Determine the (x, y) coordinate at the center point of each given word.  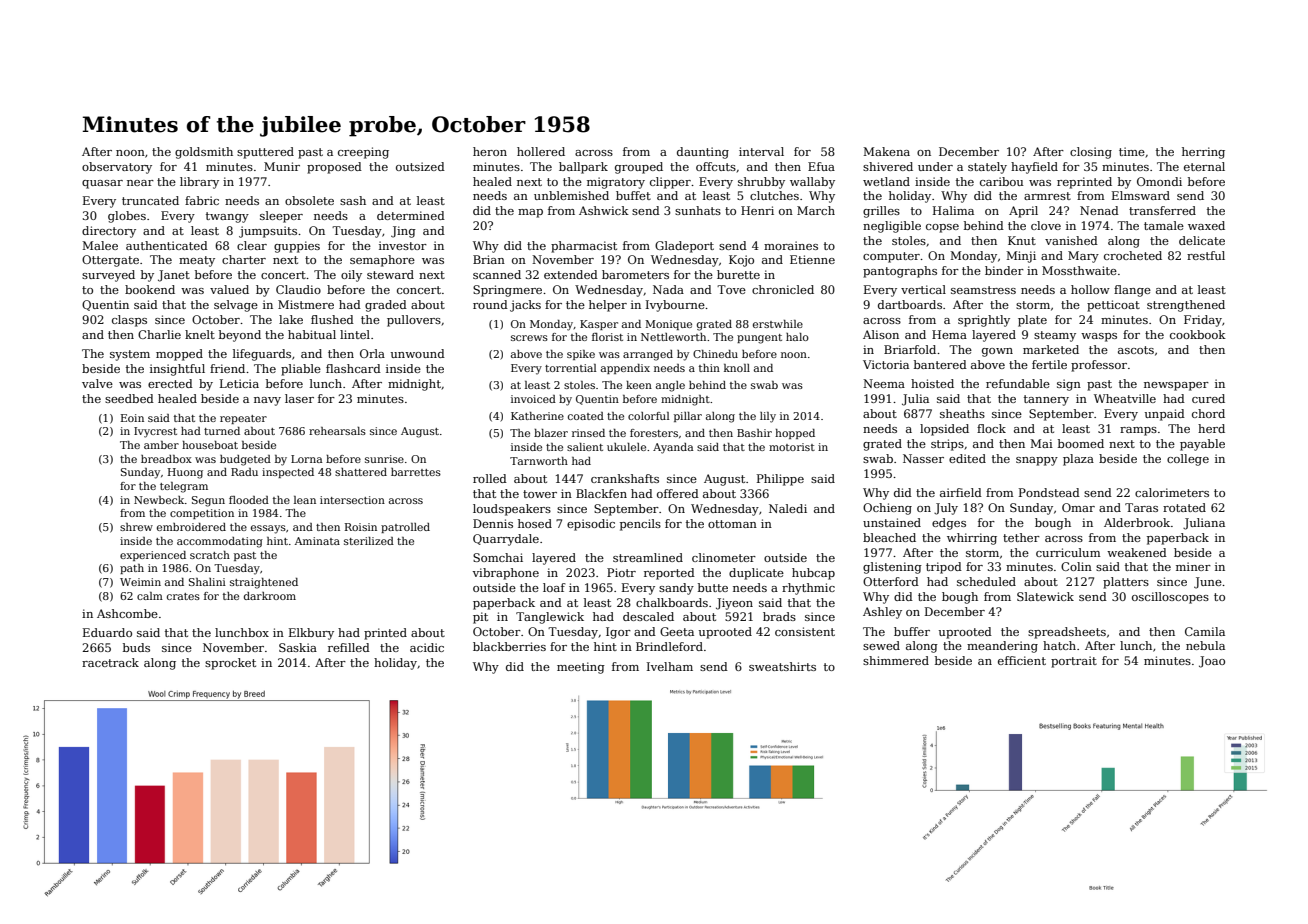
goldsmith (204, 153)
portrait (1074, 662)
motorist (792, 447)
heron (490, 151)
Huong (185, 473)
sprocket (230, 664)
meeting (581, 668)
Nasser (923, 458)
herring (1203, 153)
